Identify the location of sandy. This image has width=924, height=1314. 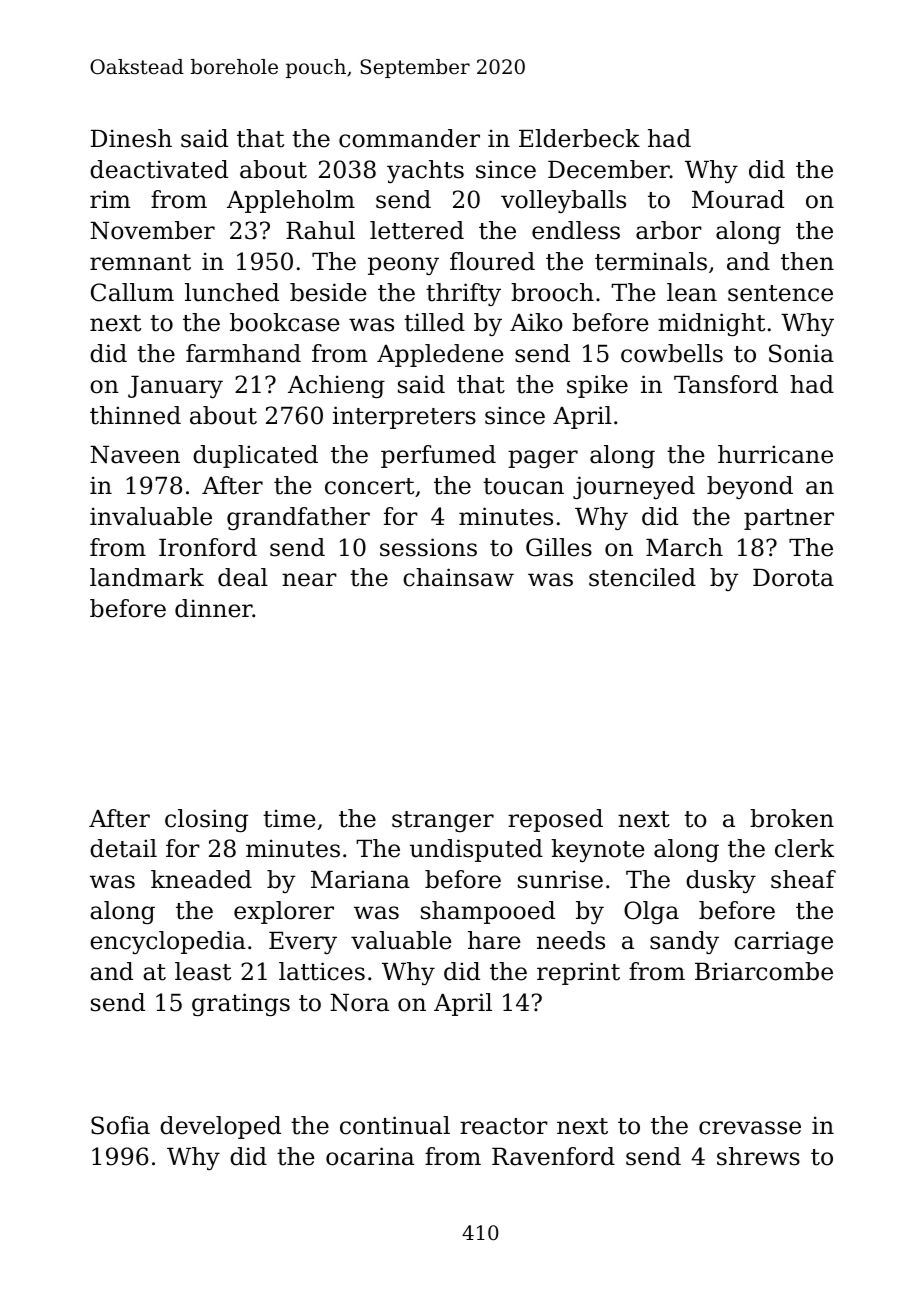
(684, 942).
